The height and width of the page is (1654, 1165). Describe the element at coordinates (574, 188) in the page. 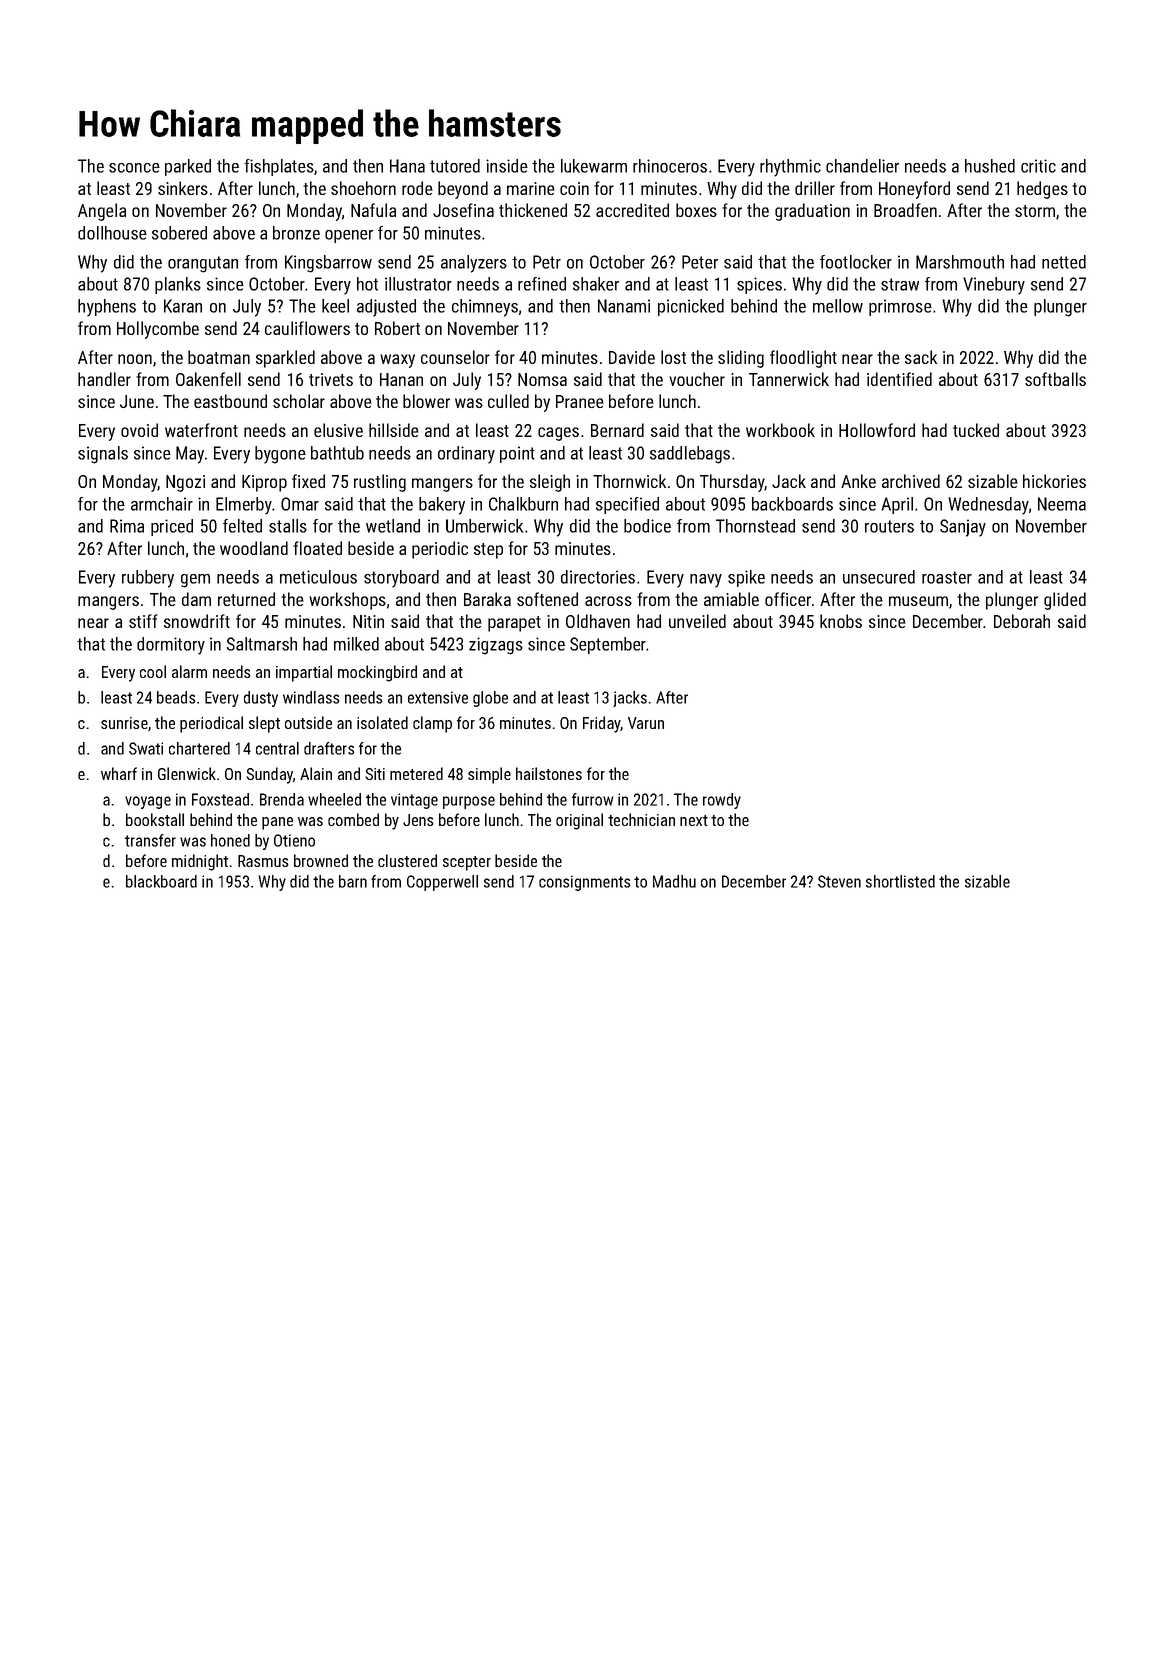

I see `coin` at that location.
